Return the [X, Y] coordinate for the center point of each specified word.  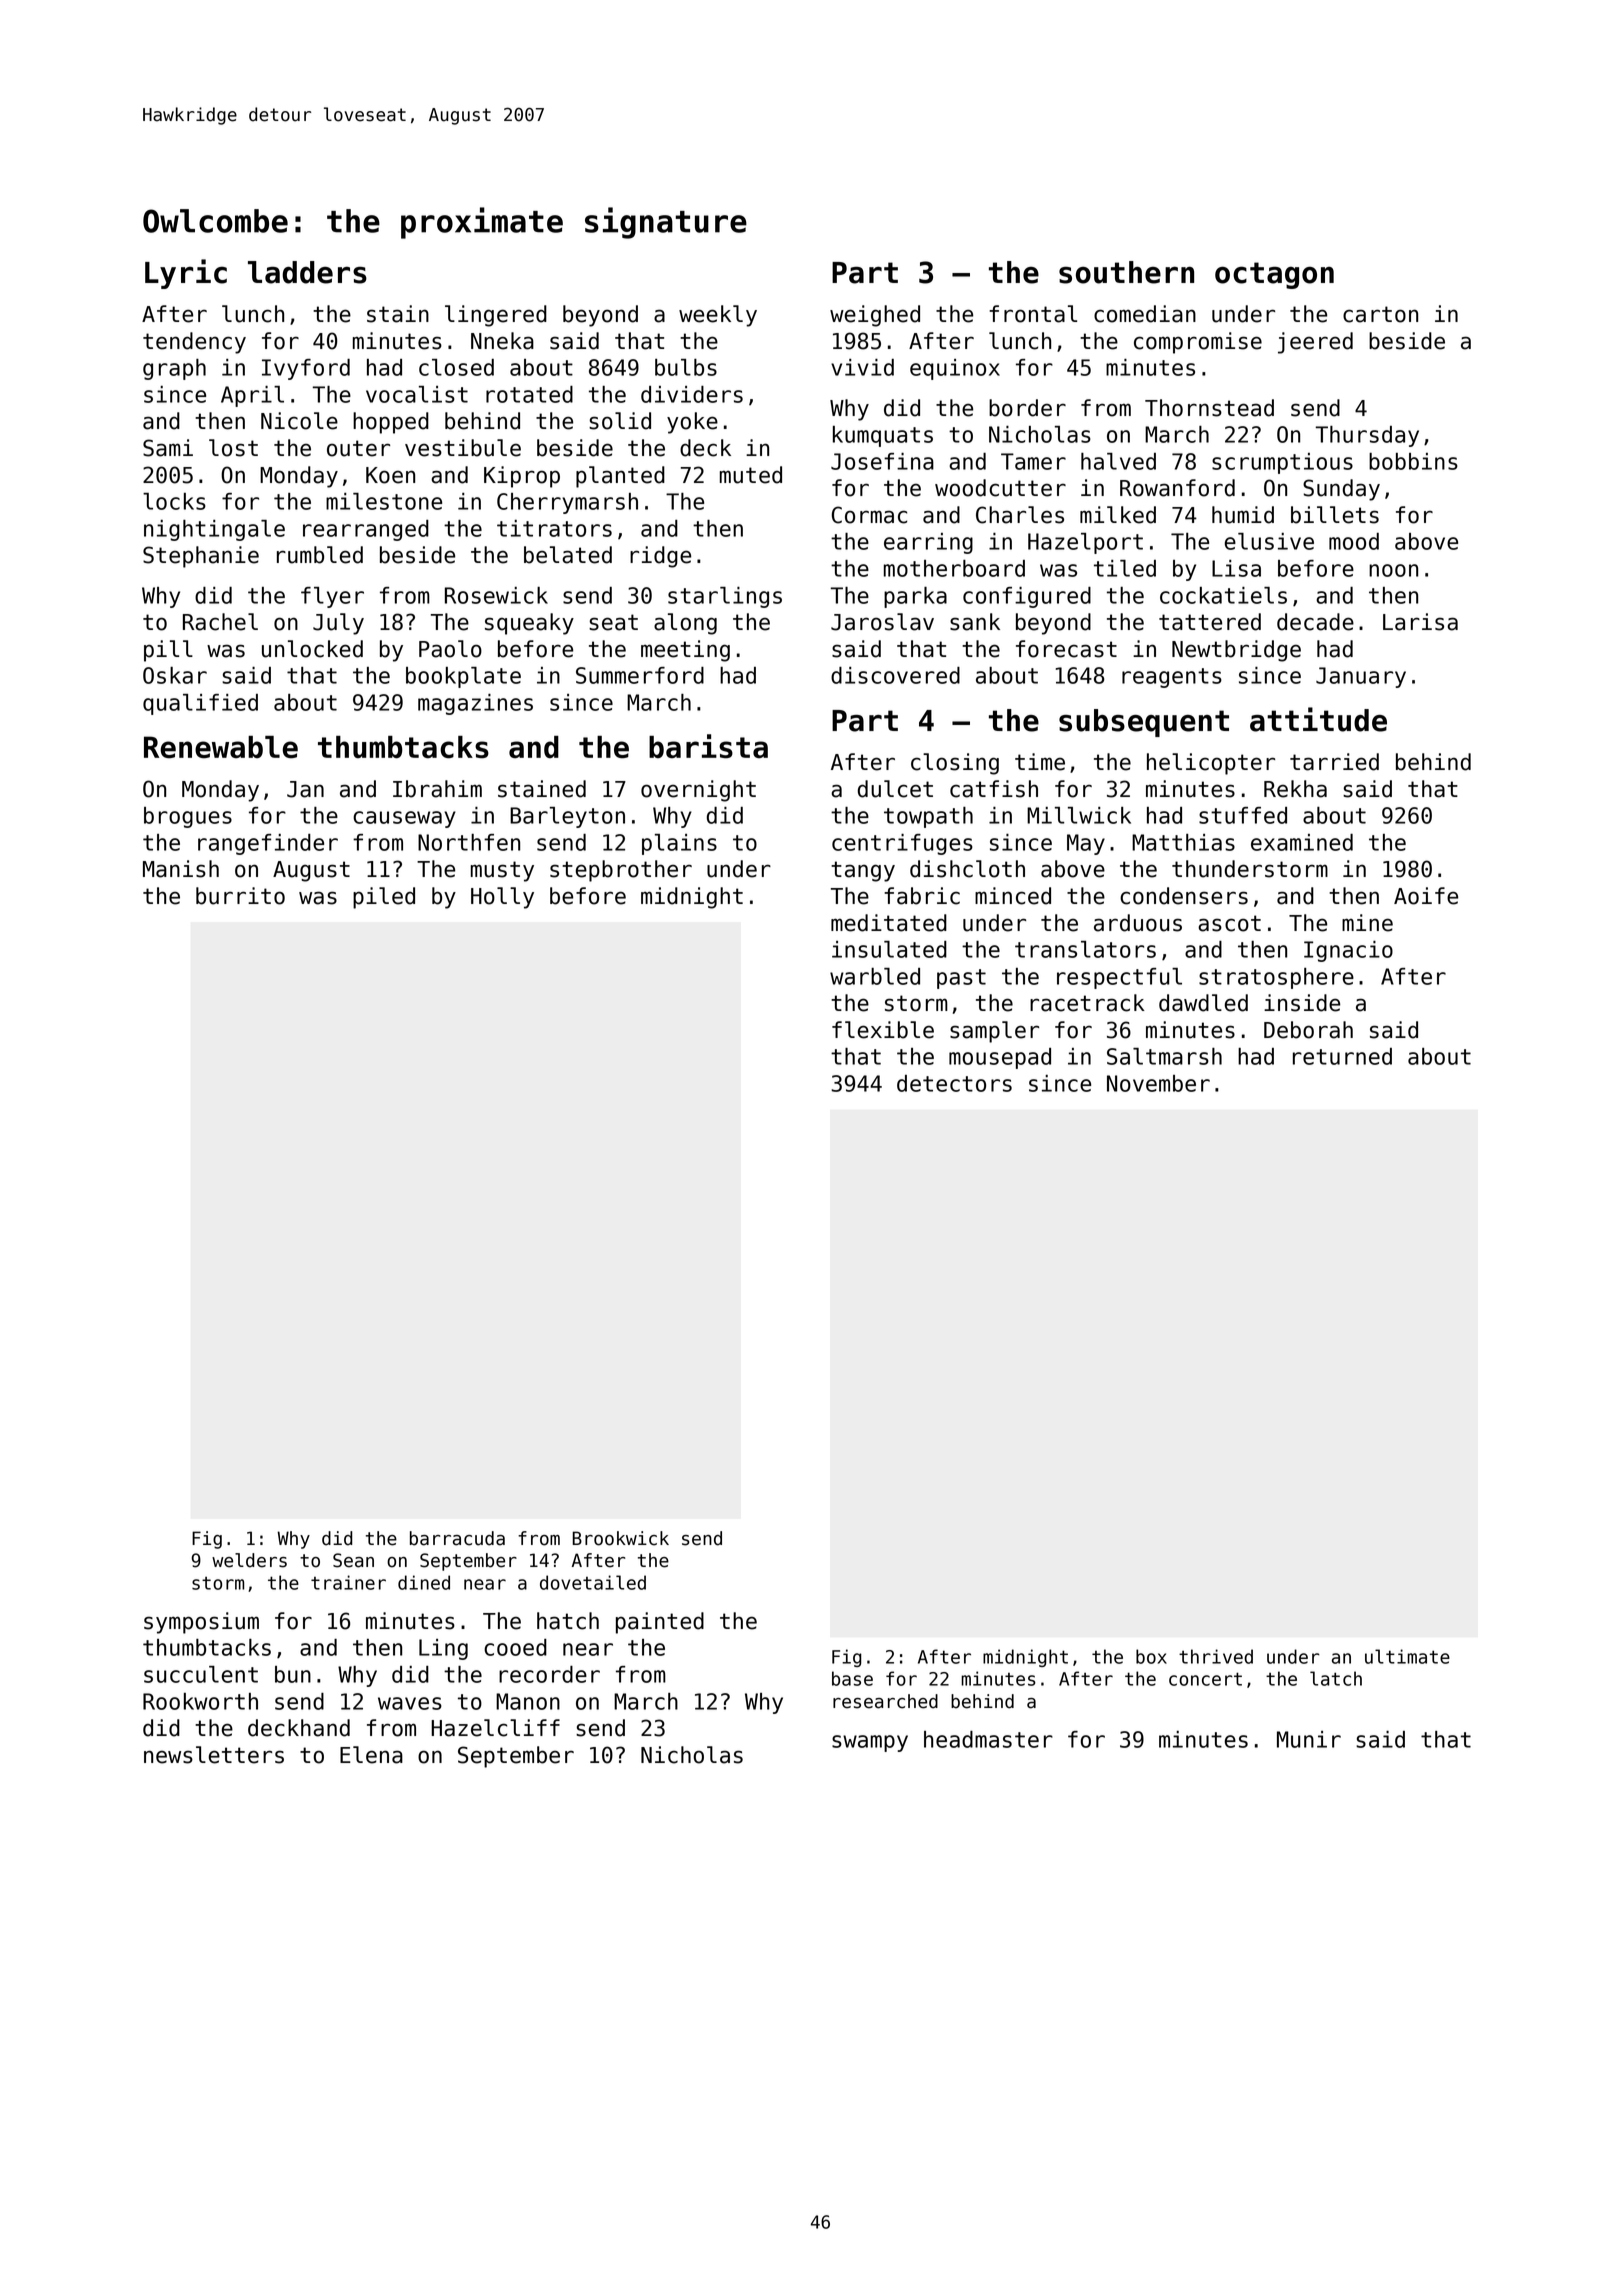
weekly [718, 316]
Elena [371, 1755]
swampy [870, 1743]
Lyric [186, 274]
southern [1126, 272]
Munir [1309, 1739]
